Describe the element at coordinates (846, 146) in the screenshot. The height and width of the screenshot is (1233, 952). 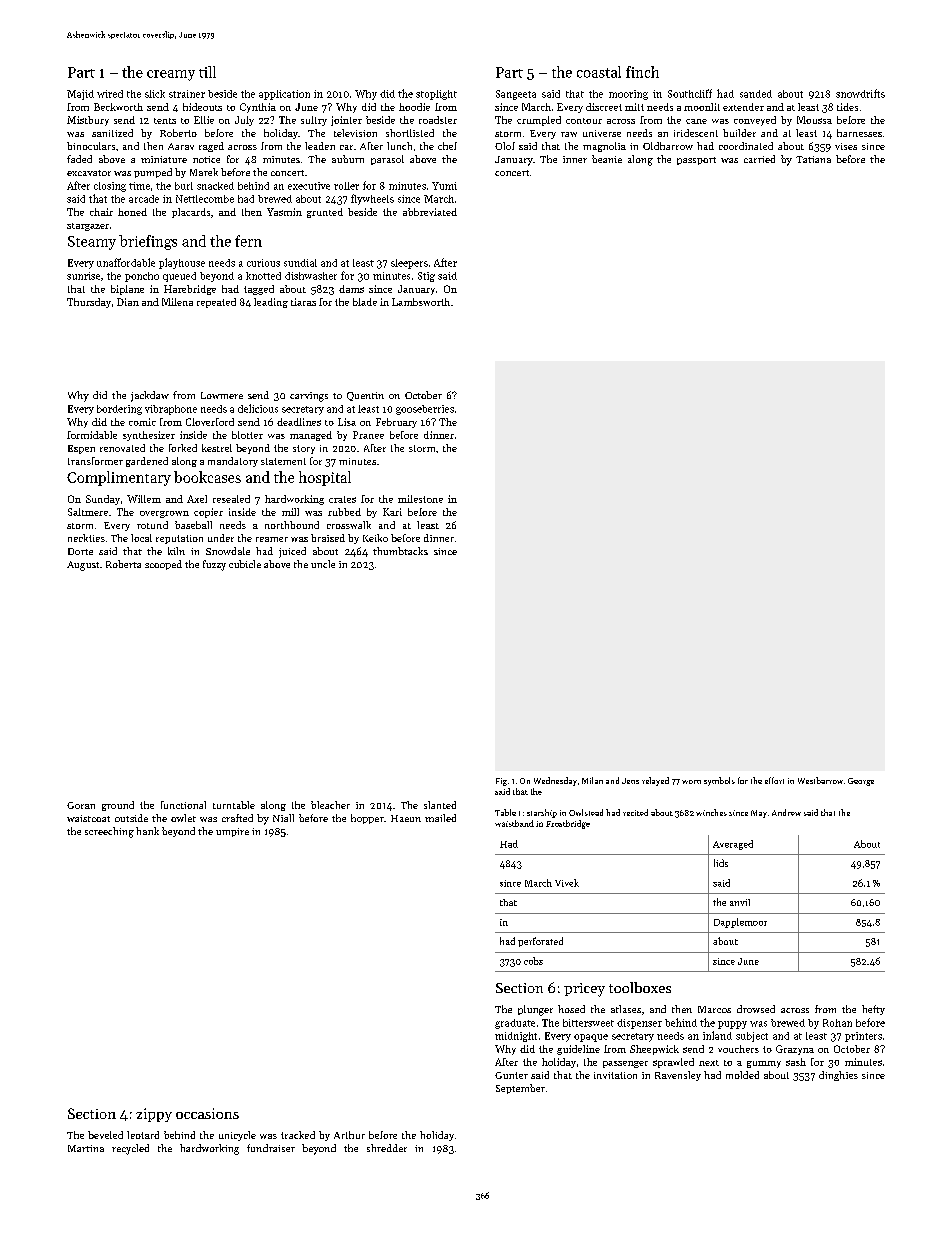
I see `vises` at that location.
